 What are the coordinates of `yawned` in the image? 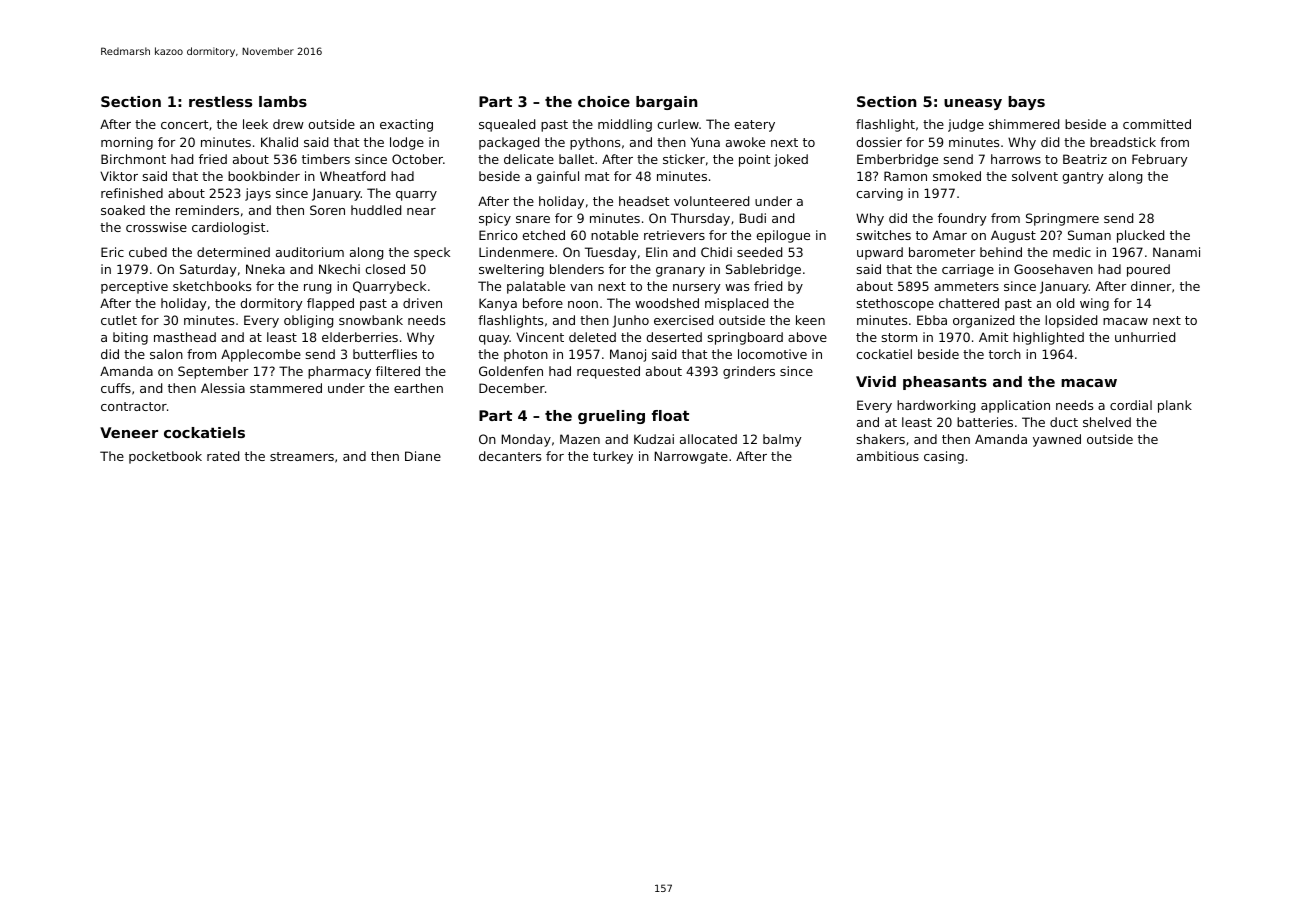 It's located at (1057, 440).
